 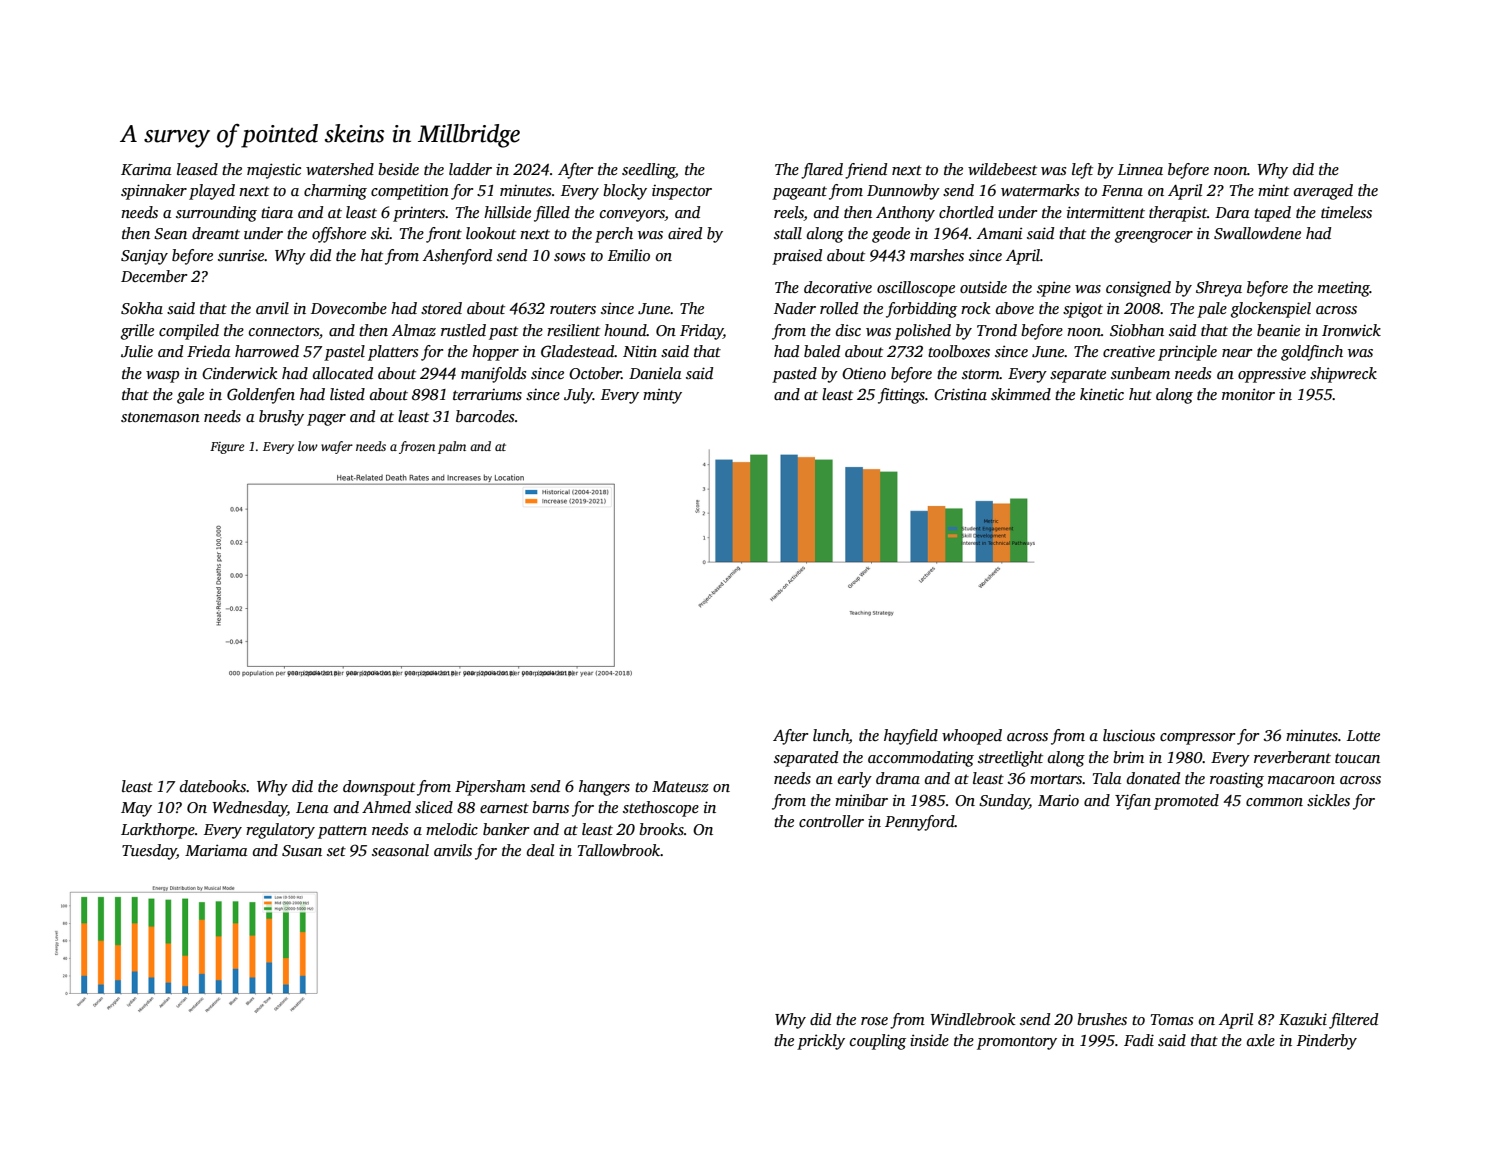 I want to click on toucan, so click(x=1357, y=758).
